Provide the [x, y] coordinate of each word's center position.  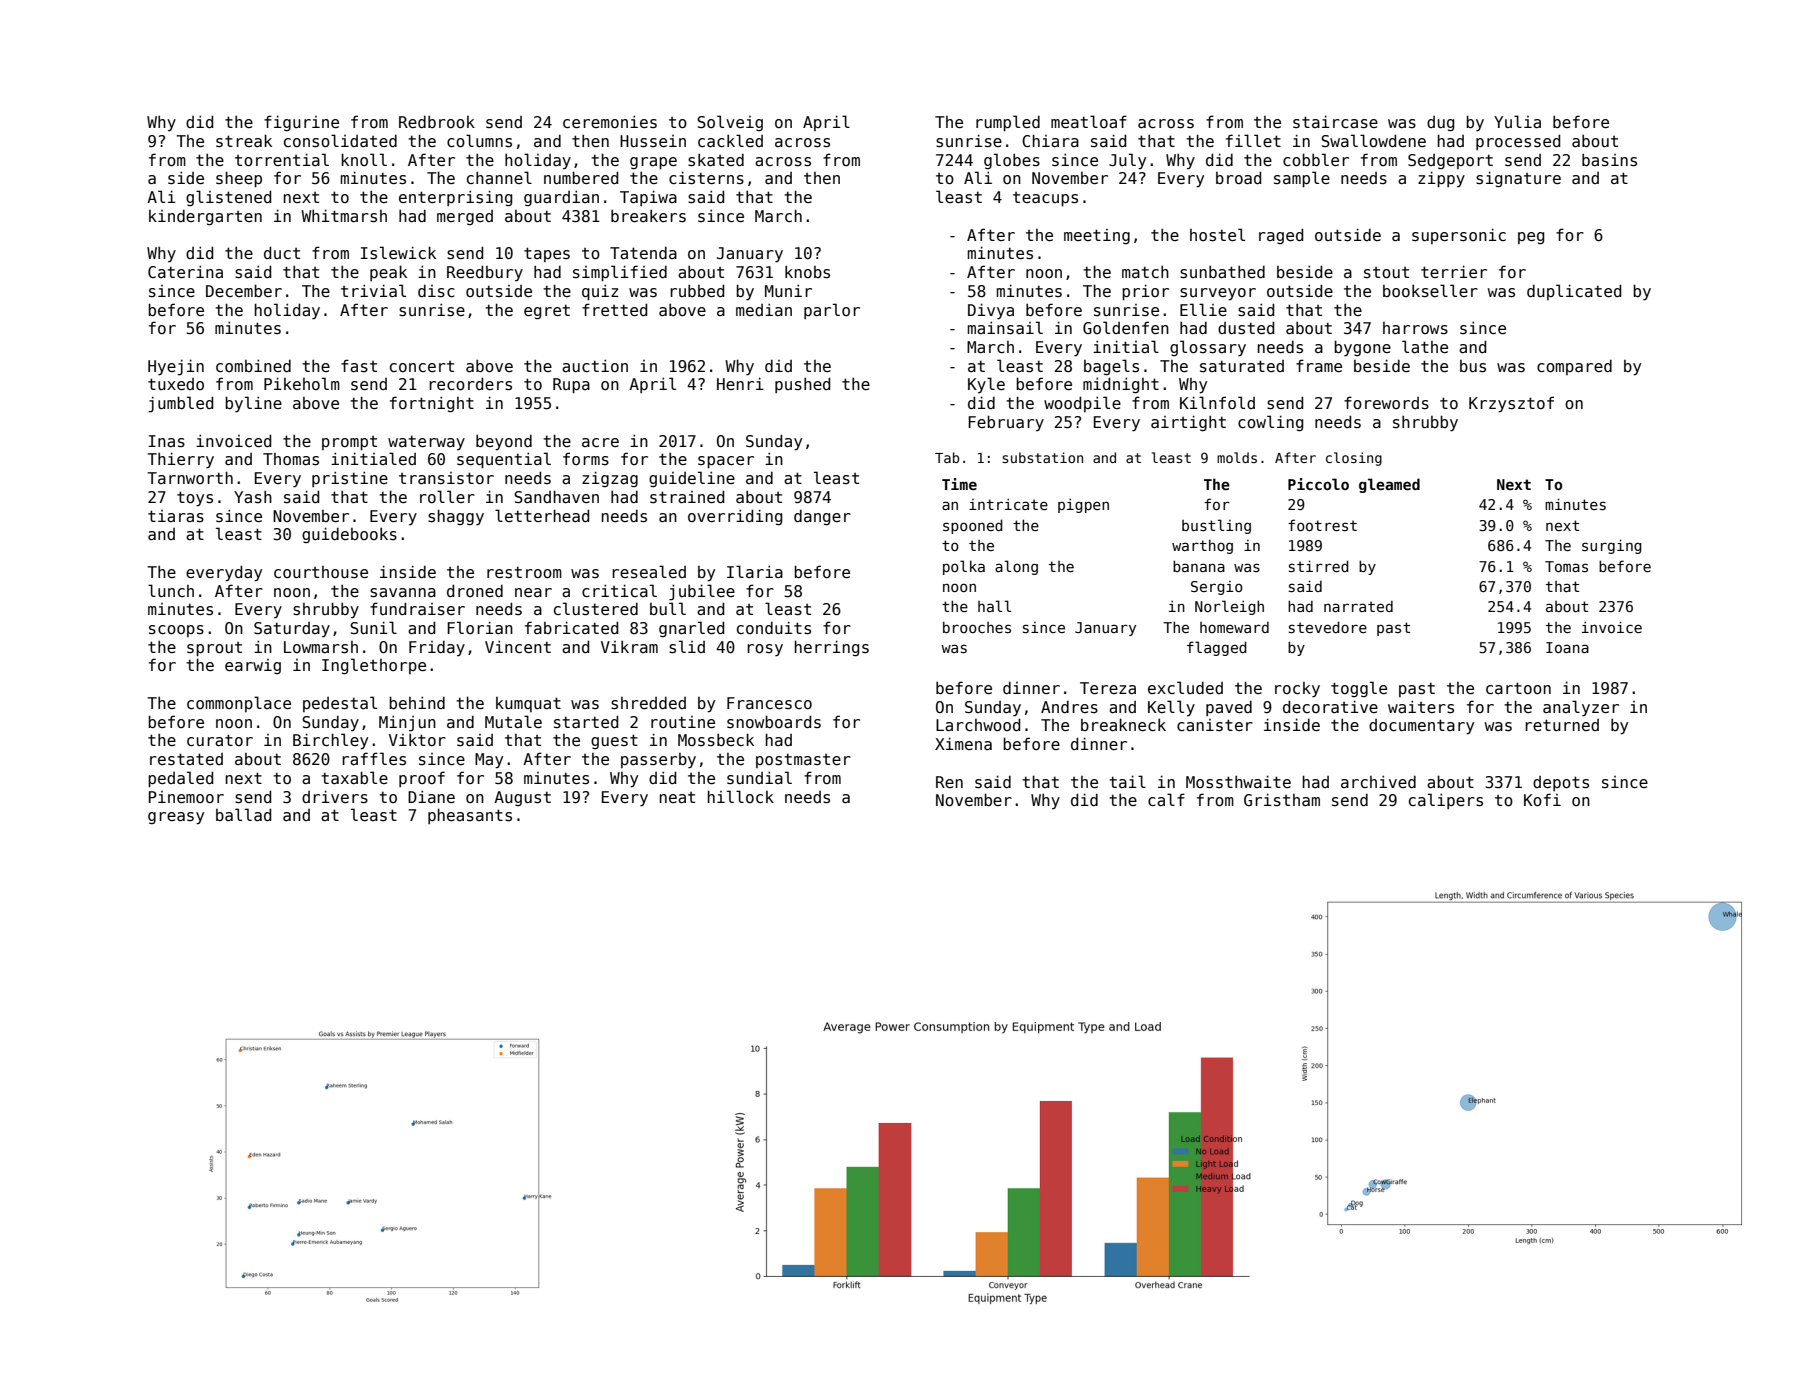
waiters [1421, 707]
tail [1127, 781]
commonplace [239, 704]
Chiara [1050, 140]
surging [1612, 546]
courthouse [321, 572]
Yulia [1517, 121]
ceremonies [610, 122]
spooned [973, 526]
